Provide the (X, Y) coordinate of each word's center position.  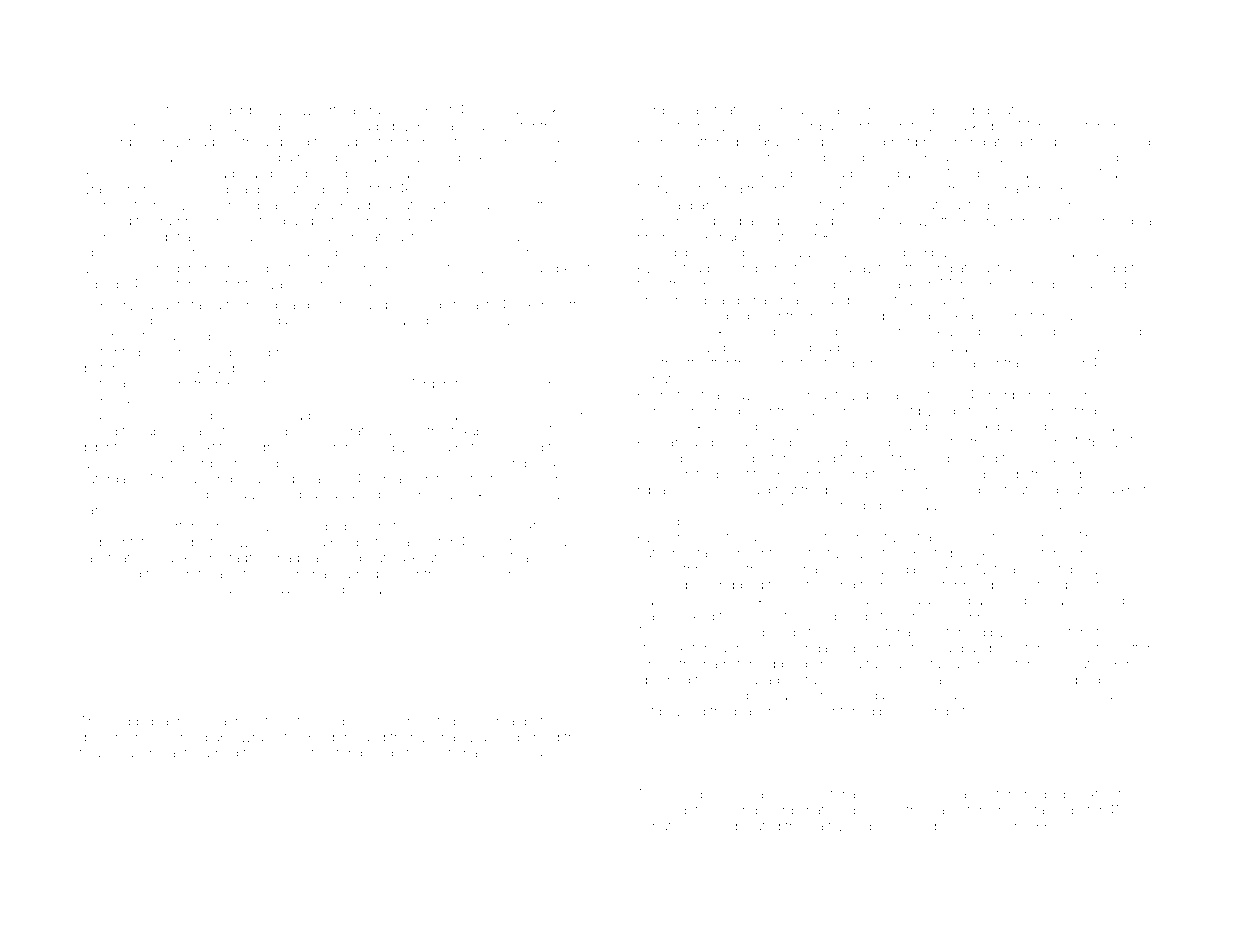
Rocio (97, 110)
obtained (663, 680)
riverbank (233, 268)
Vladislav (1042, 505)
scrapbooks (529, 111)
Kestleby (727, 285)
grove (517, 576)
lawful (874, 268)
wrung (260, 739)
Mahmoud (173, 479)
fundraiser (979, 663)
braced (953, 110)
